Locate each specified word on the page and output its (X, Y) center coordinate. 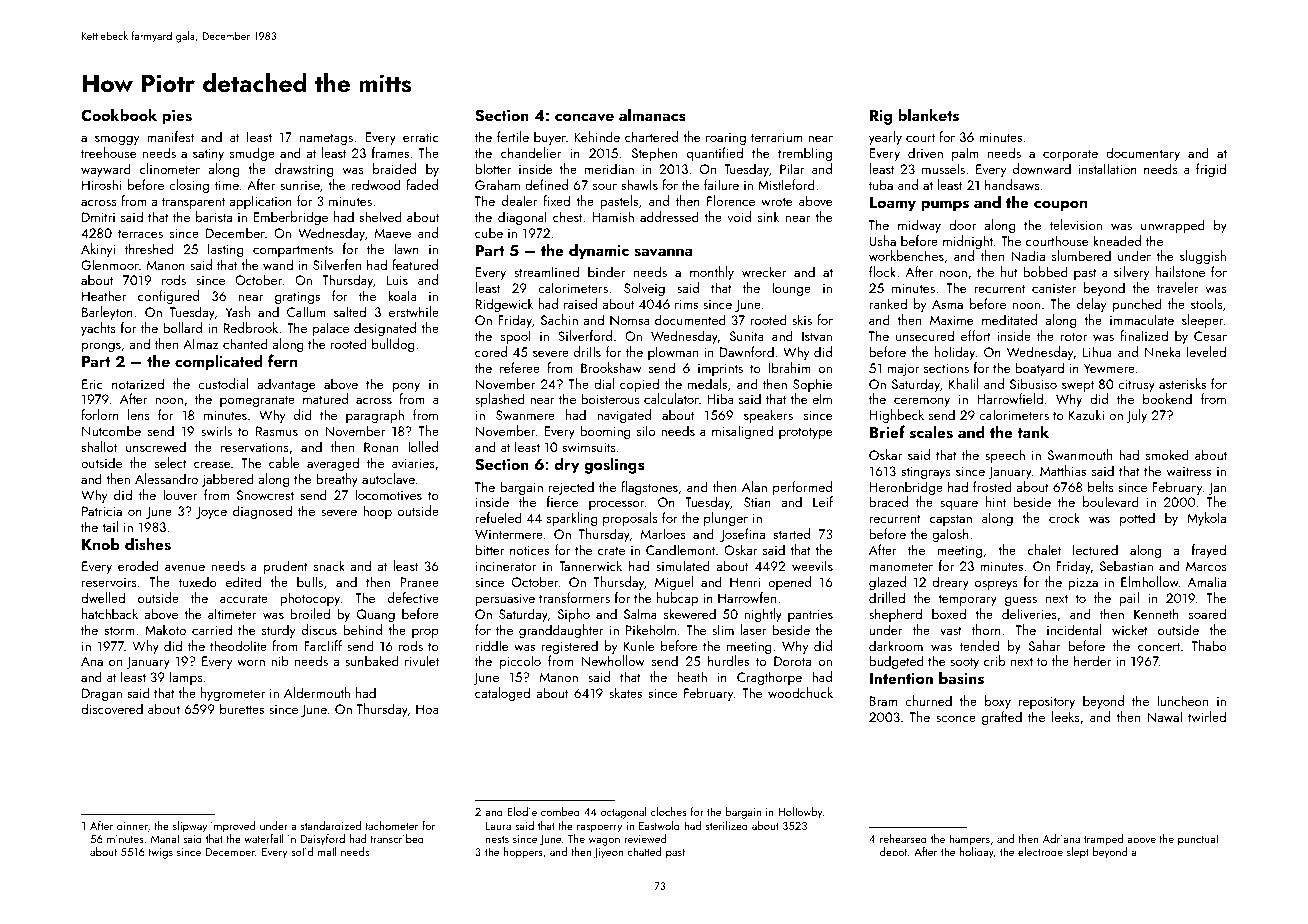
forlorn (100, 414)
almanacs (652, 115)
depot (893, 852)
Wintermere (509, 534)
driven (925, 152)
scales (931, 432)
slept (1078, 853)
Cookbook (119, 114)
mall (327, 851)
